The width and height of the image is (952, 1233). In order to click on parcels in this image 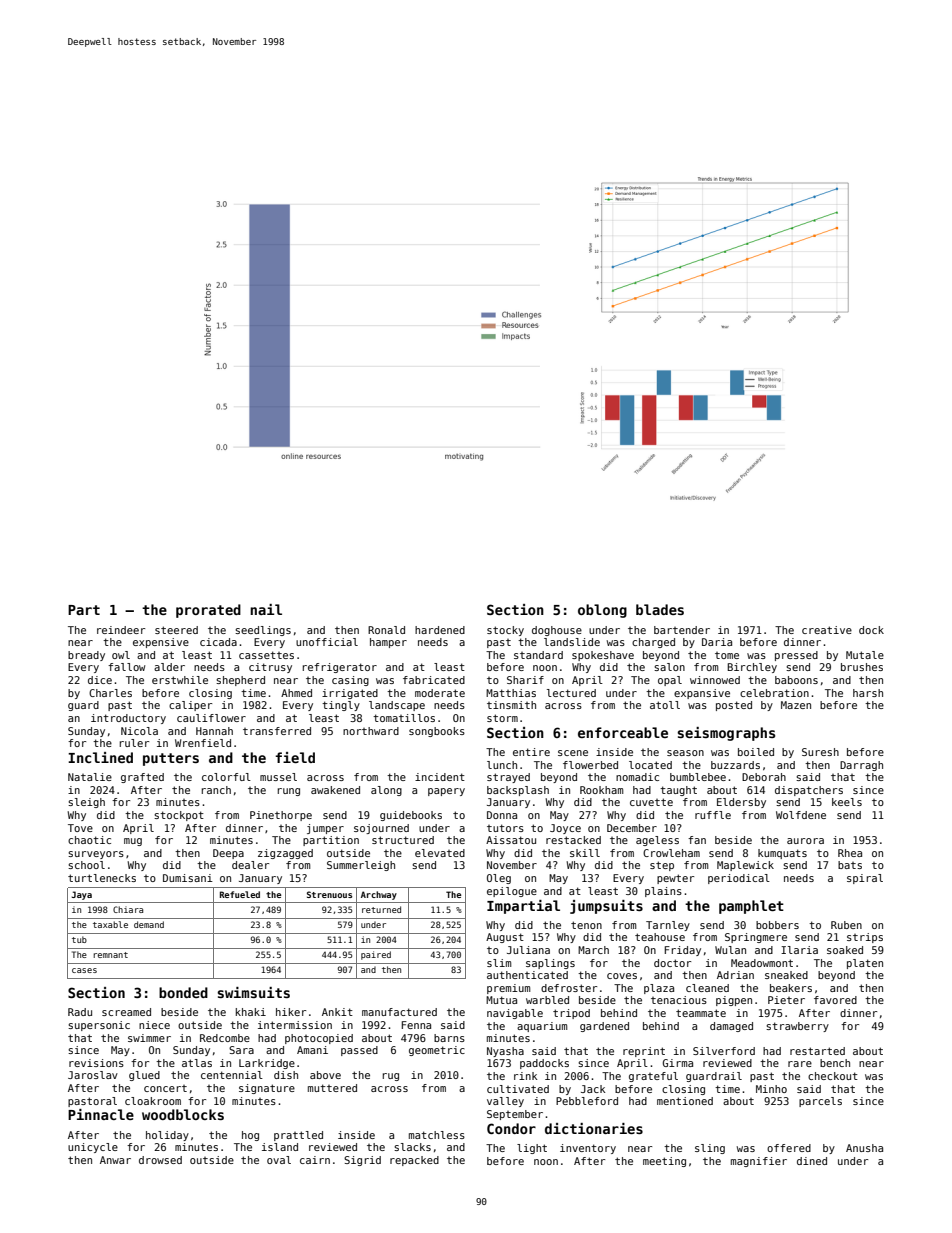, I will do `click(820, 1102)`.
